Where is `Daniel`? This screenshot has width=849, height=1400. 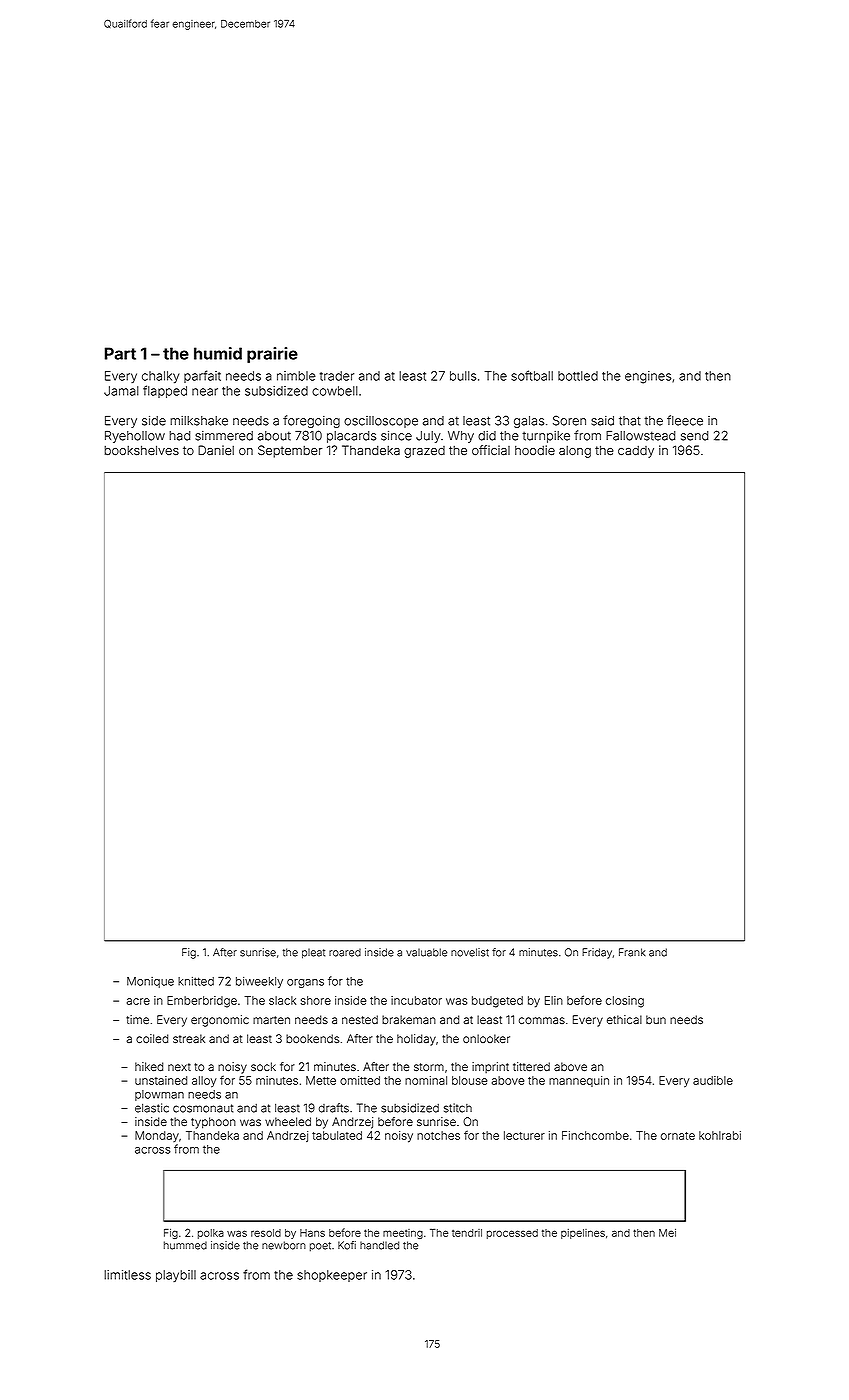
Daniel is located at coordinates (216, 450).
